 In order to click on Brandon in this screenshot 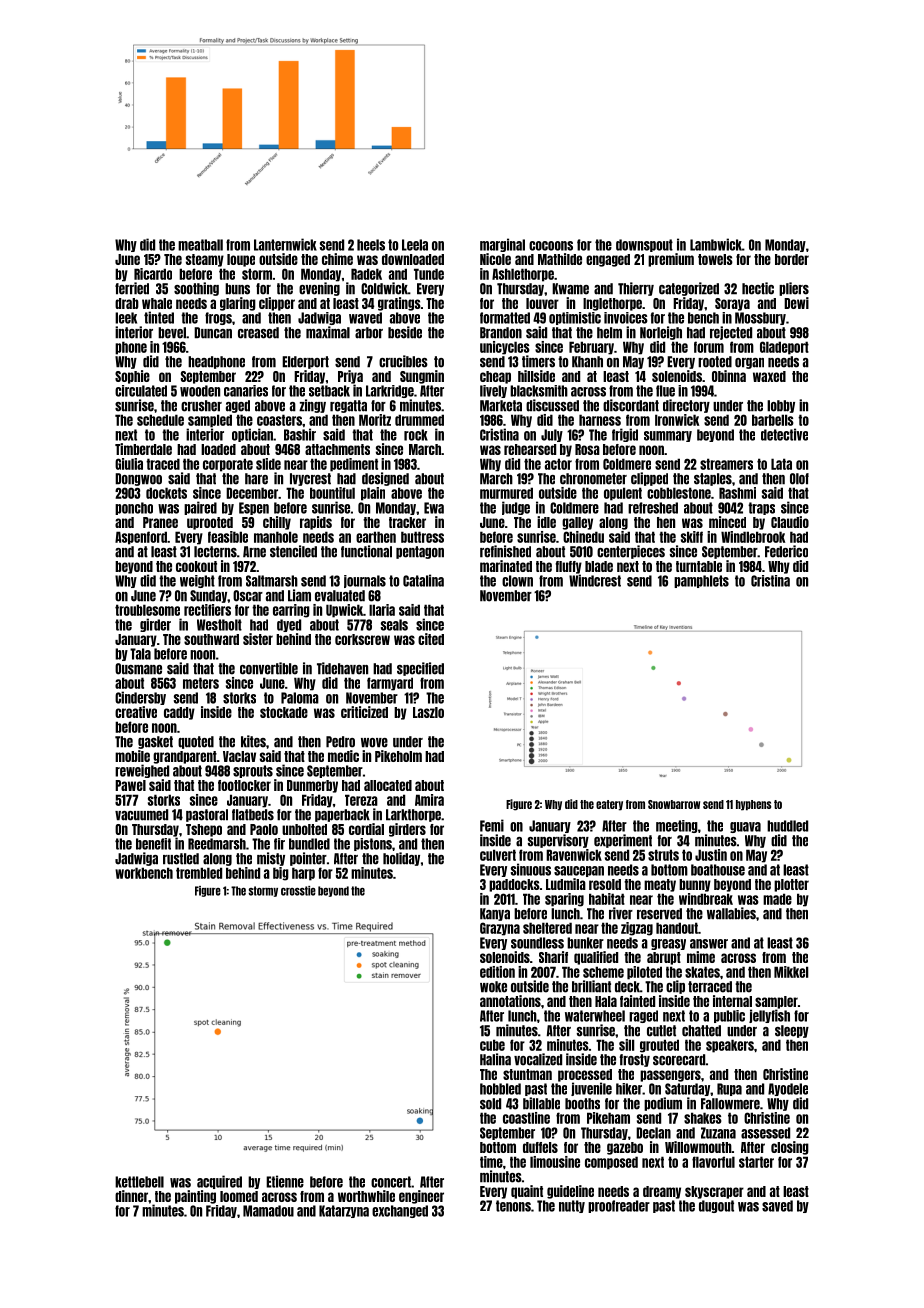, I will do `click(501, 333)`.
